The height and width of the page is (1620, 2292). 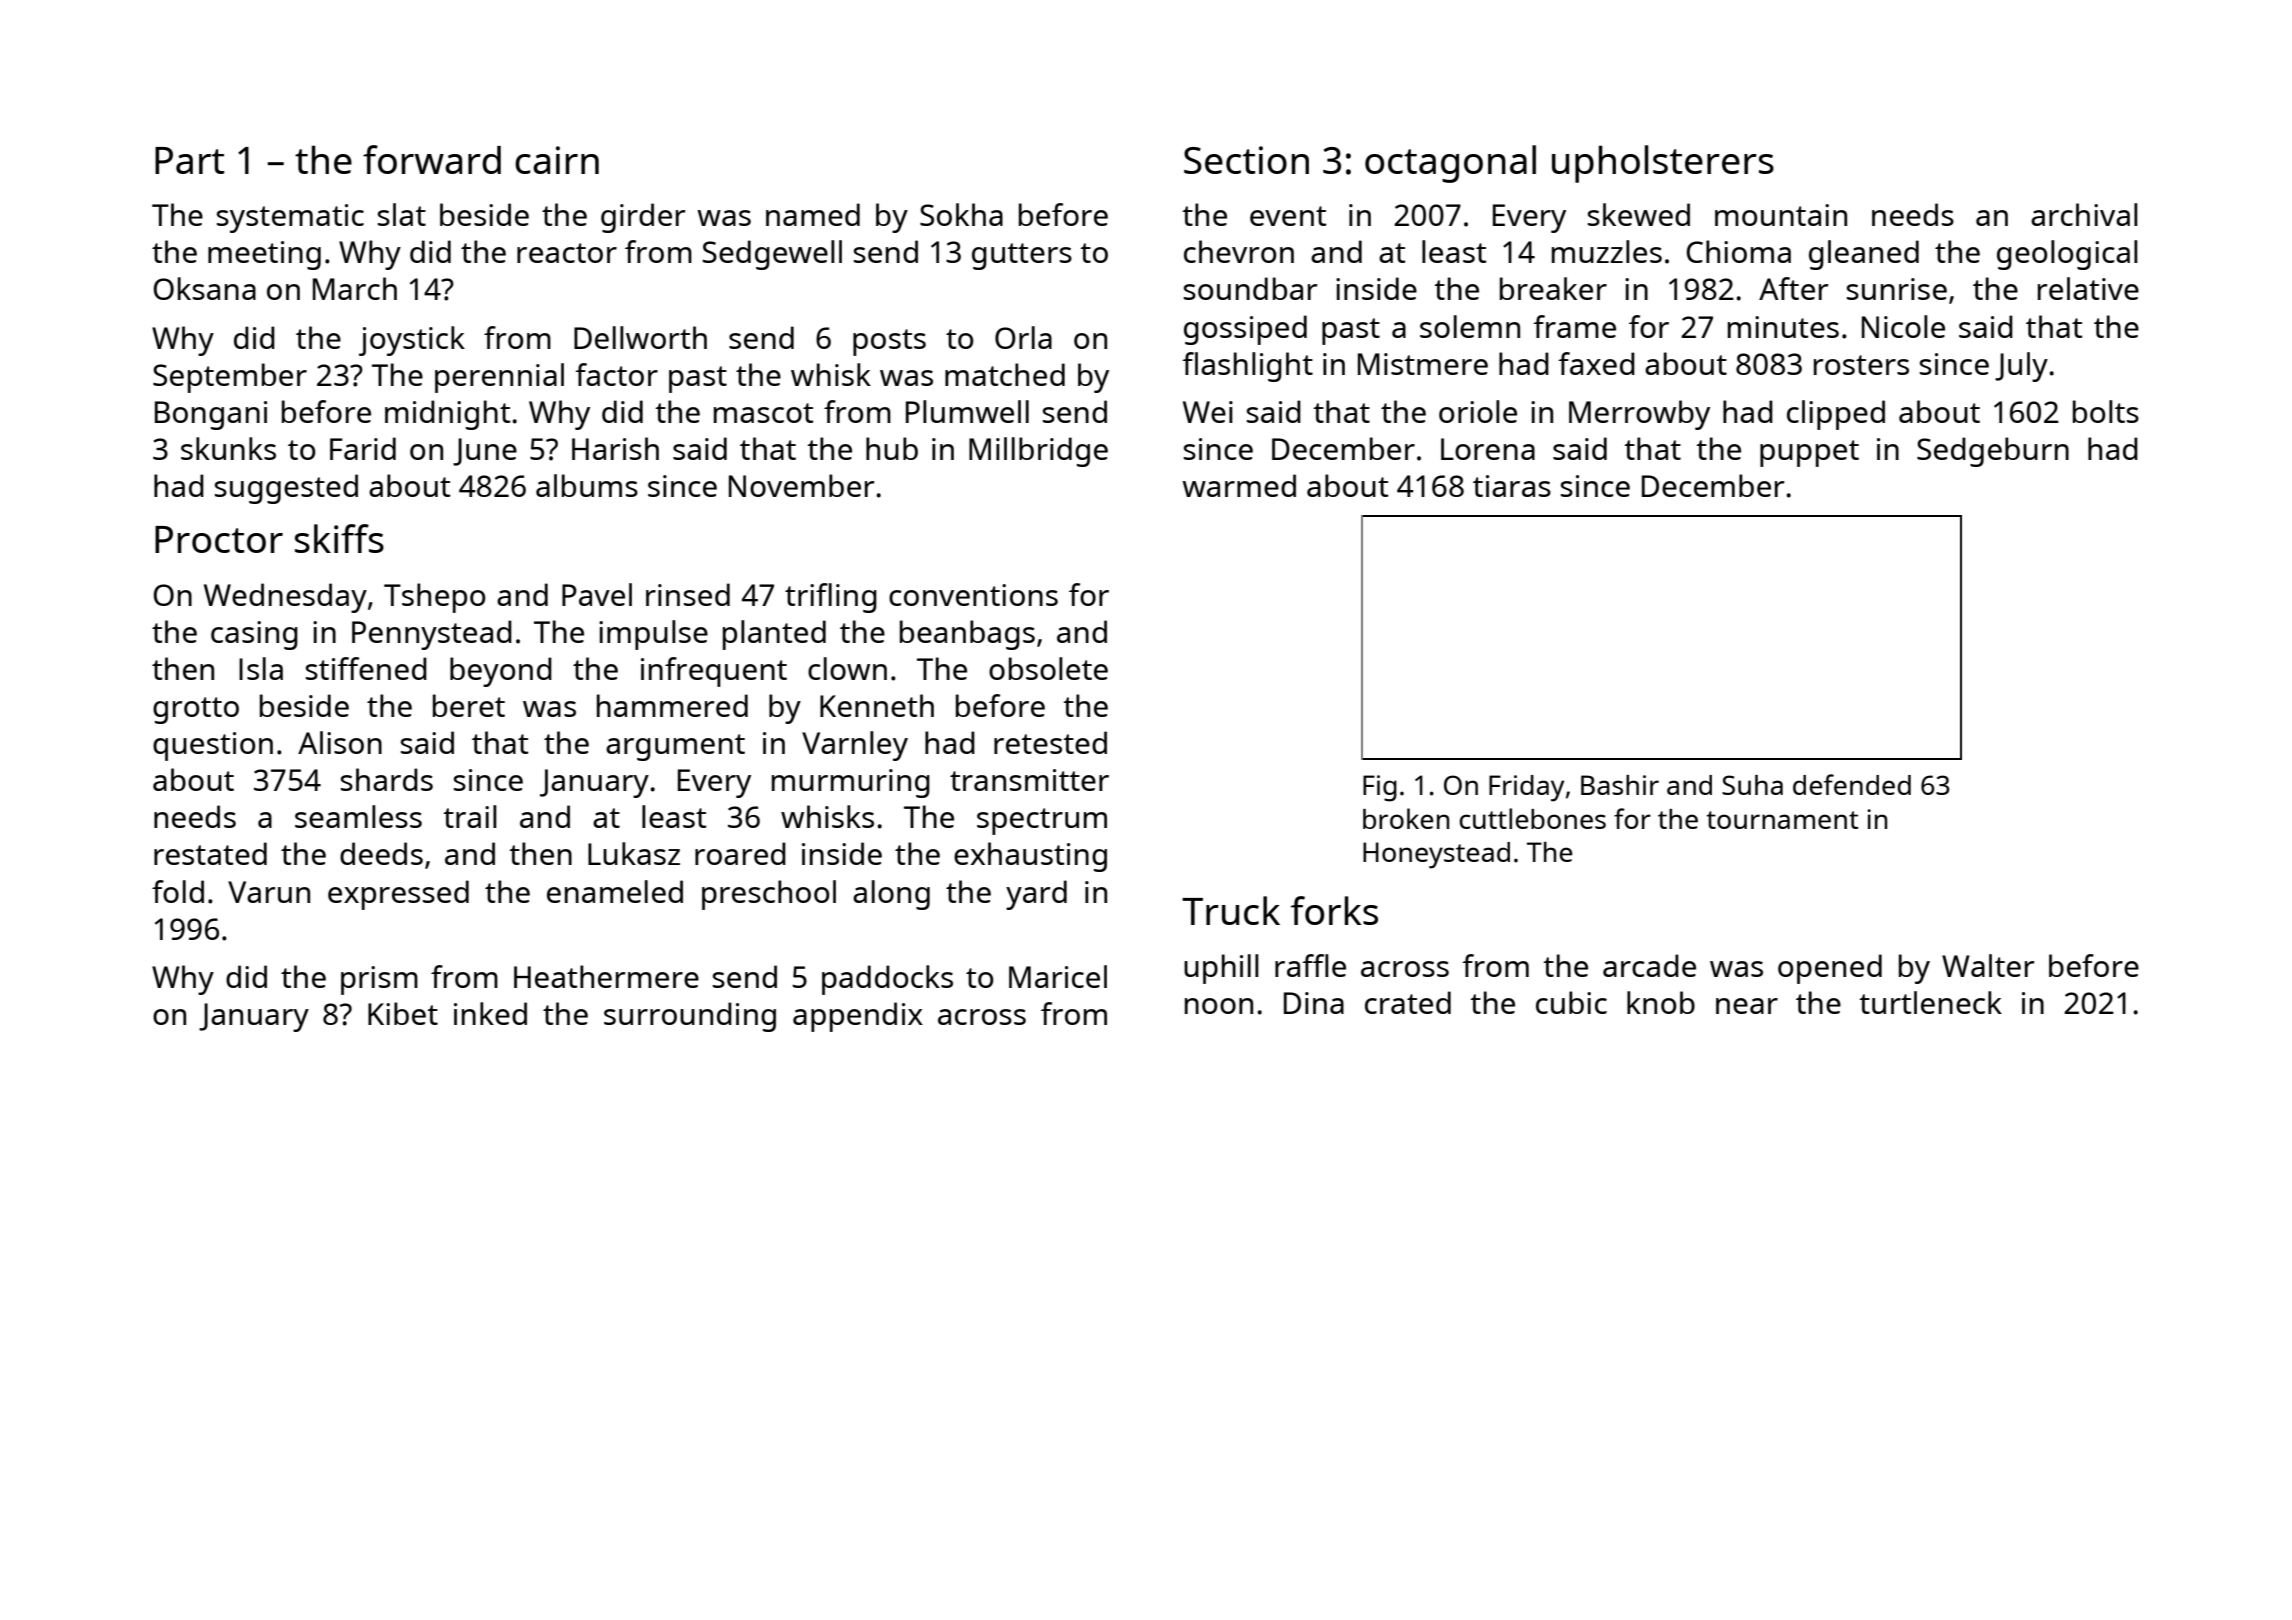 What do you see at coordinates (1739, 251) in the page?
I see `Chioma` at bounding box center [1739, 251].
